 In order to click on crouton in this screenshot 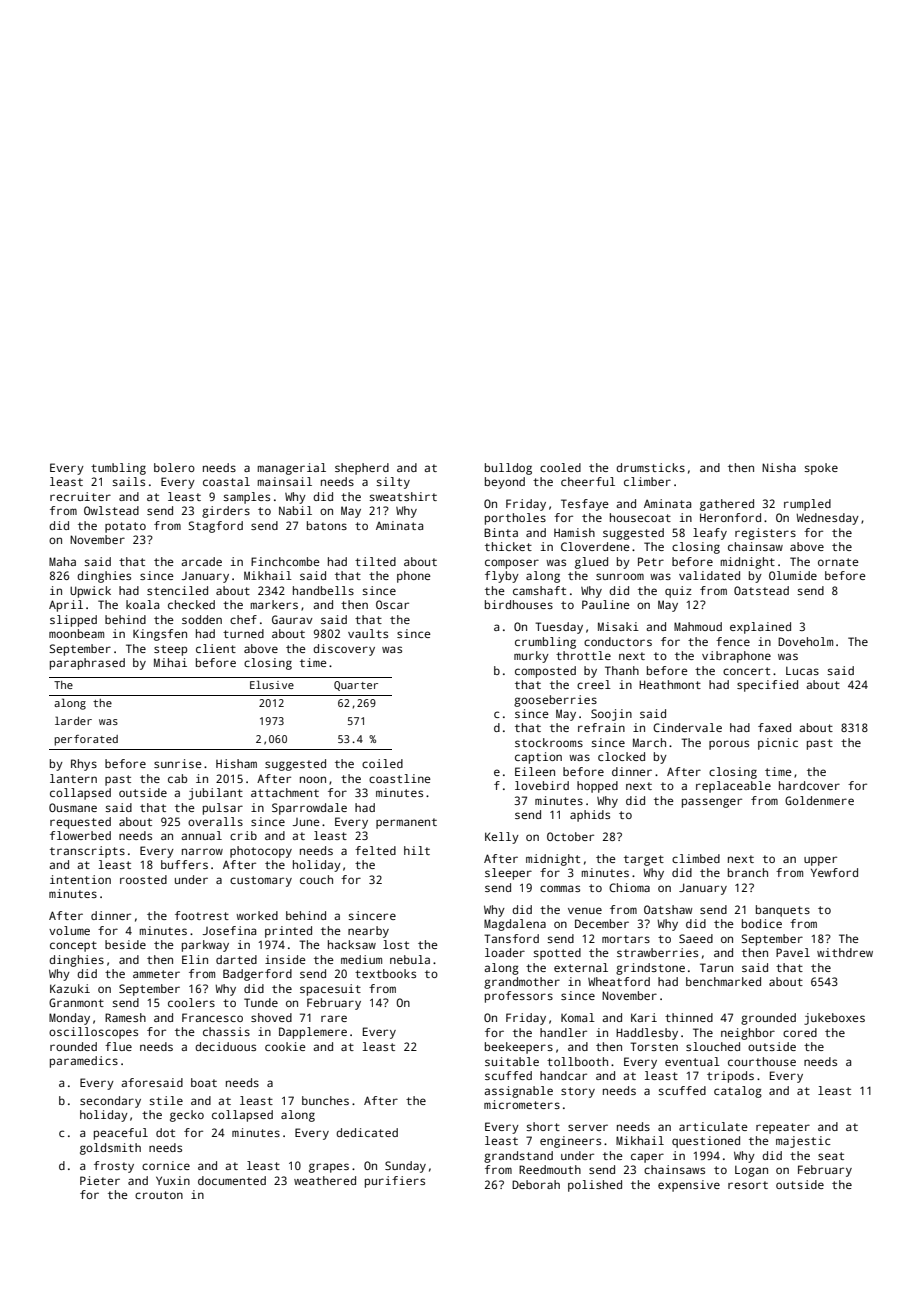, I will do `click(159, 1195)`.
